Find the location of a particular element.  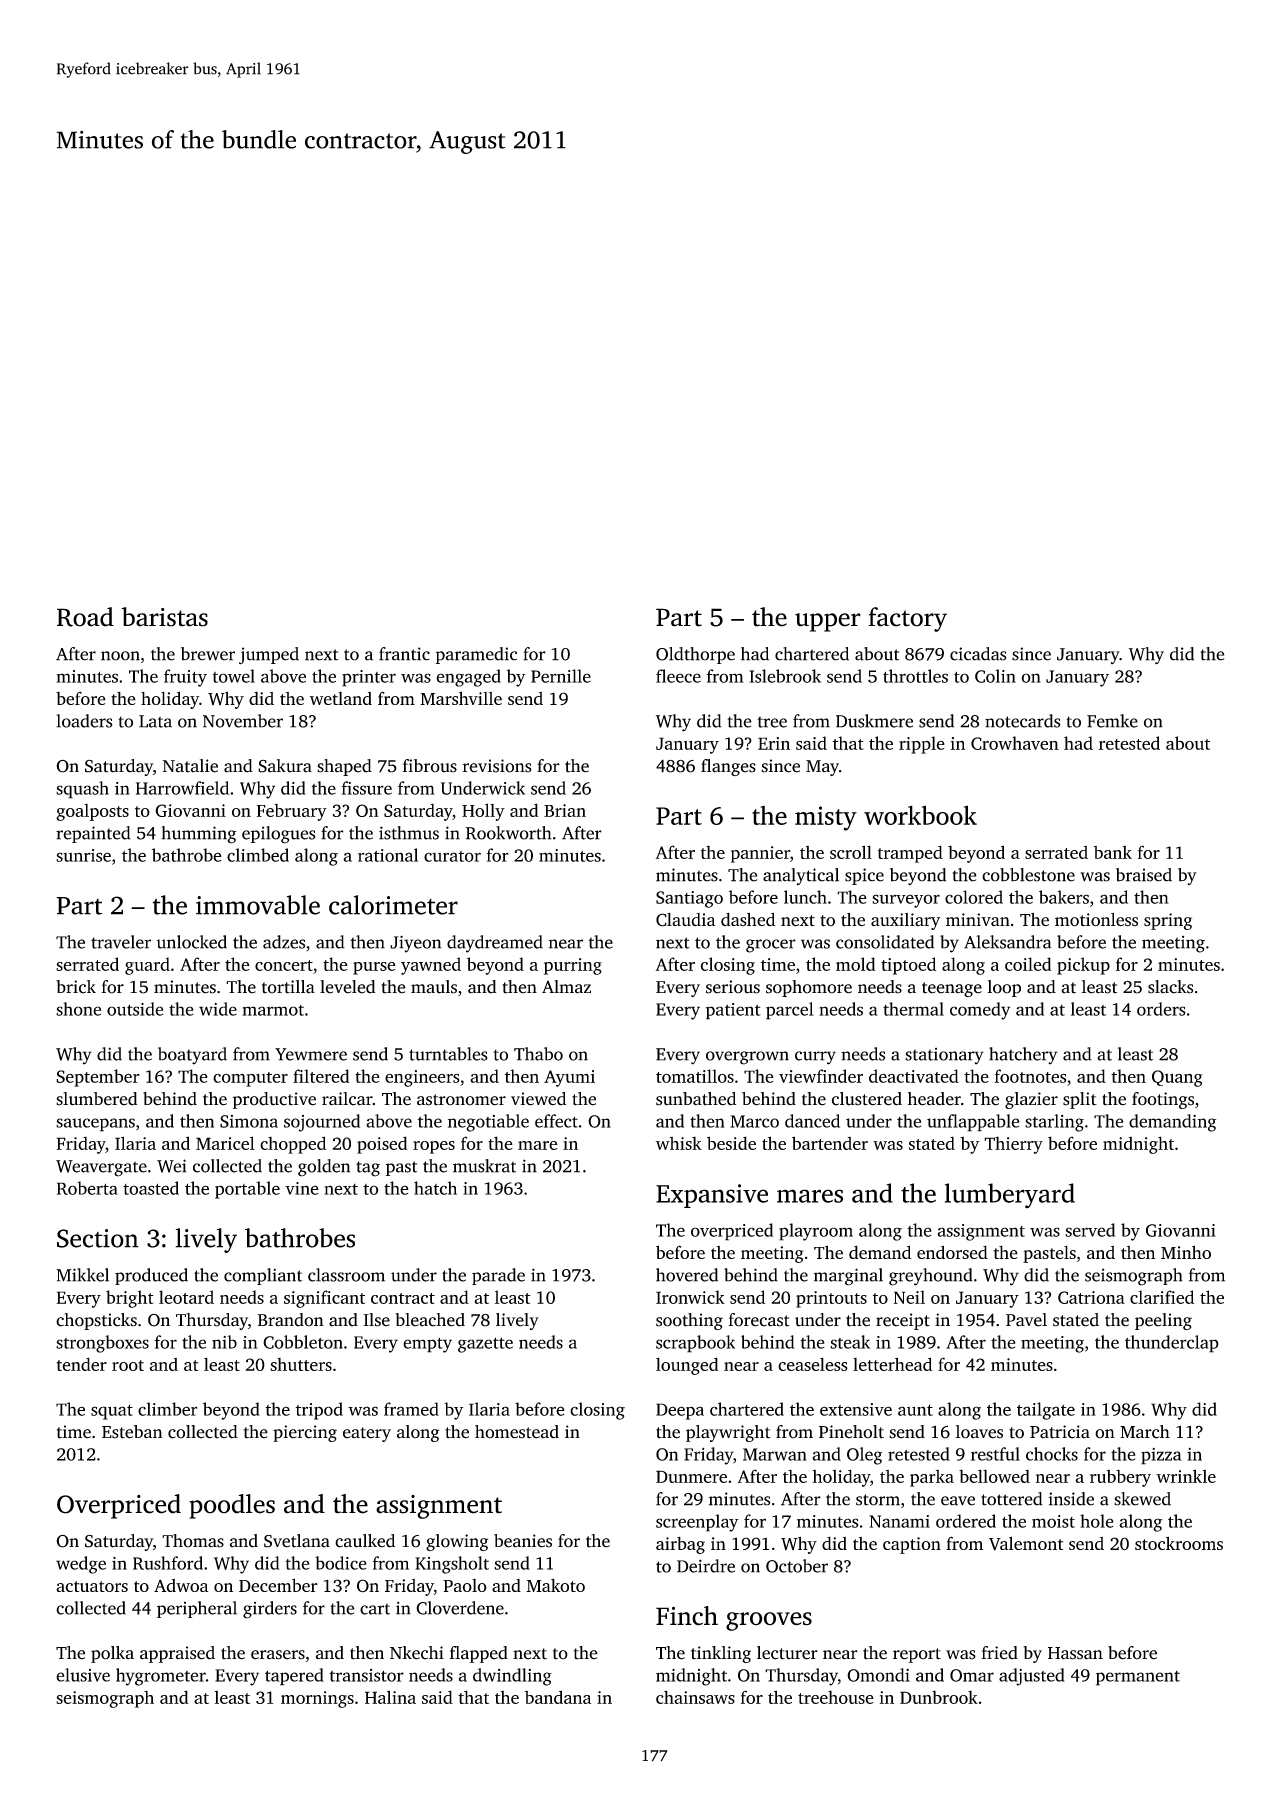

printer is located at coordinates (369, 678).
